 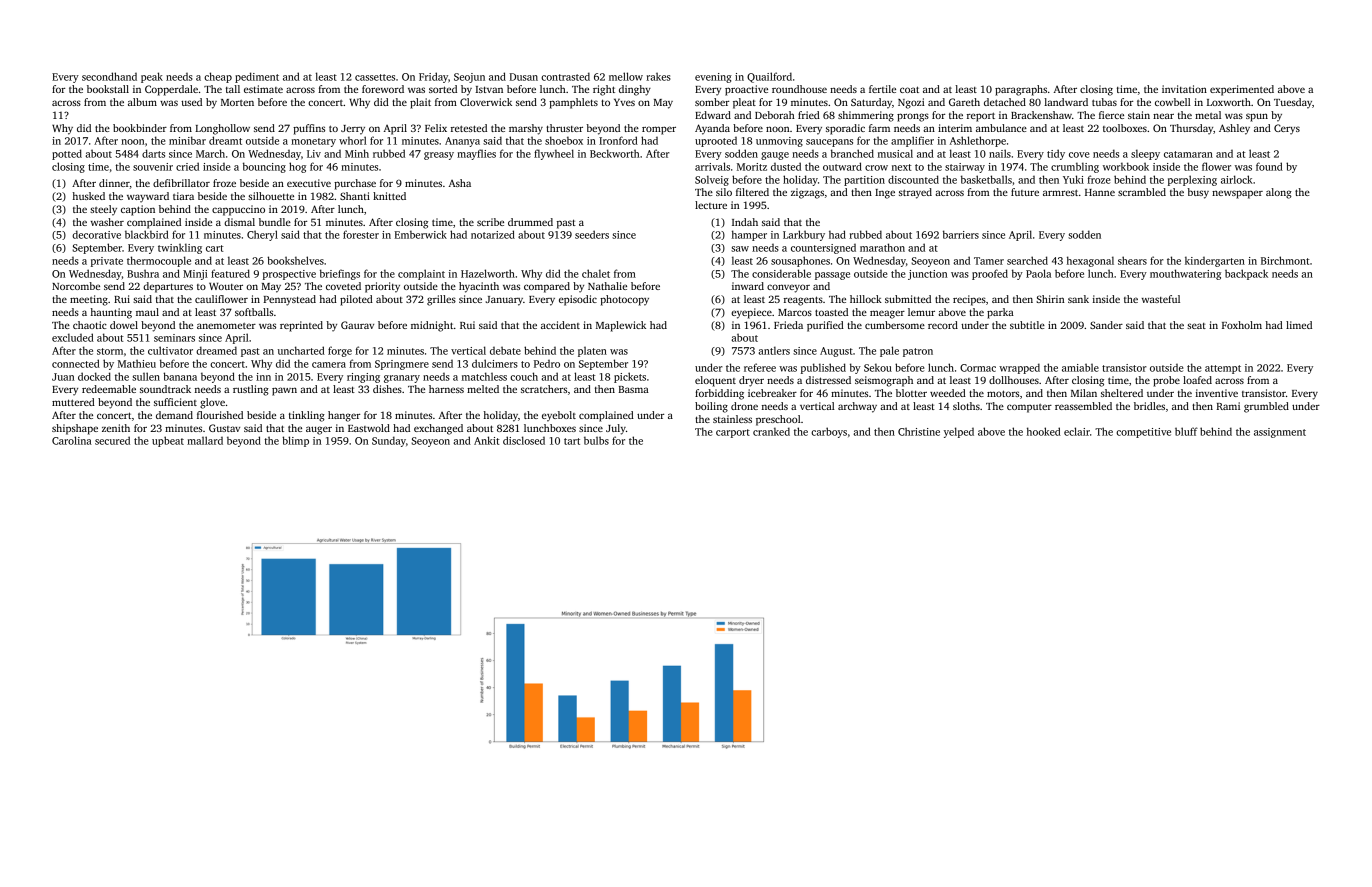 What do you see at coordinates (1014, 380) in the document?
I see `dollhouses` at bounding box center [1014, 380].
